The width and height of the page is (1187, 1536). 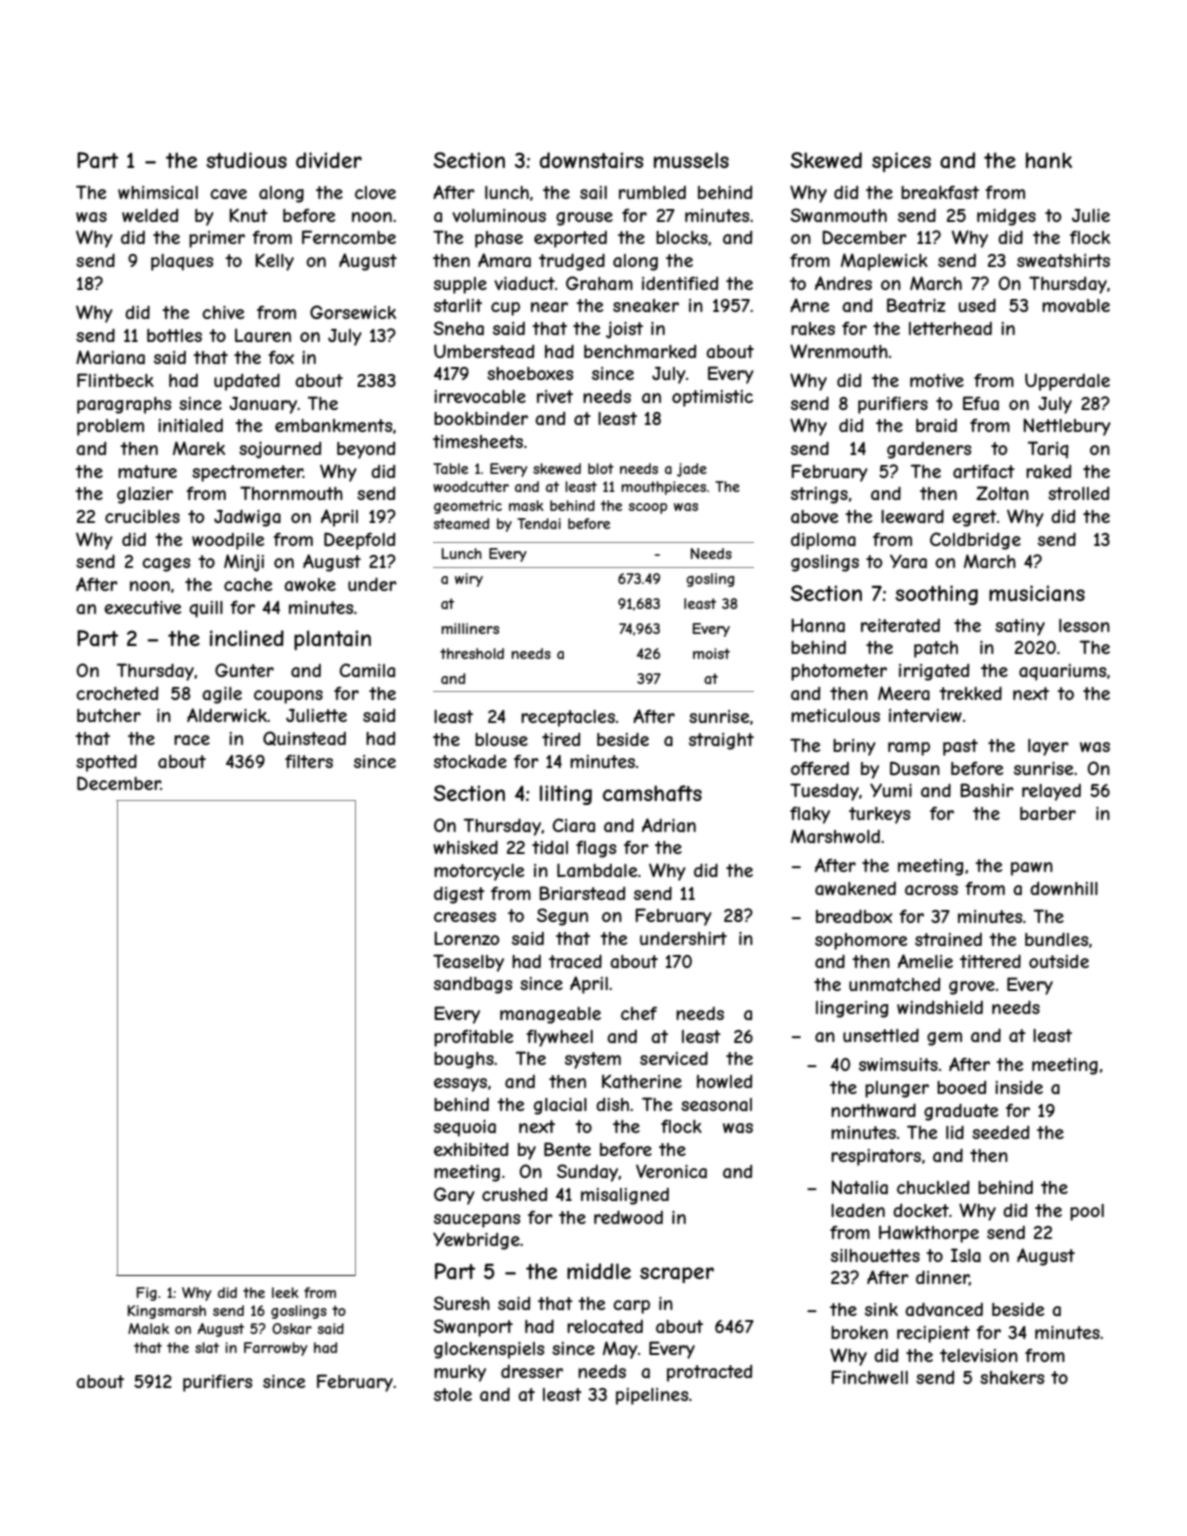 What do you see at coordinates (468, 963) in the page?
I see `Teaselby` at bounding box center [468, 963].
